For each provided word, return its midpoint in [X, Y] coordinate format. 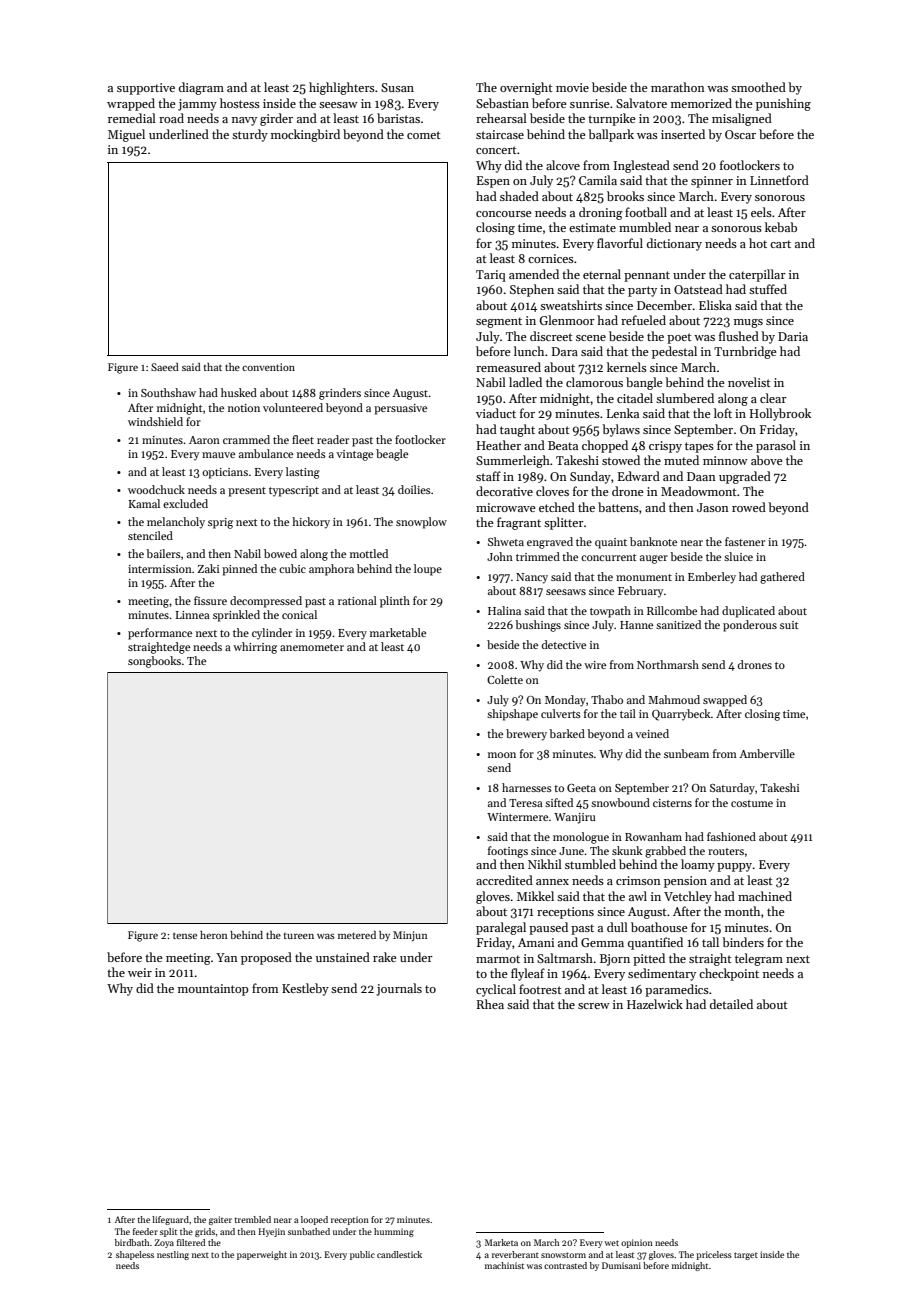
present [247, 492]
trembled [252, 1219]
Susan [397, 87]
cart [780, 244]
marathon [678, 87]
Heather [499, 445]
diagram [201, 88]
